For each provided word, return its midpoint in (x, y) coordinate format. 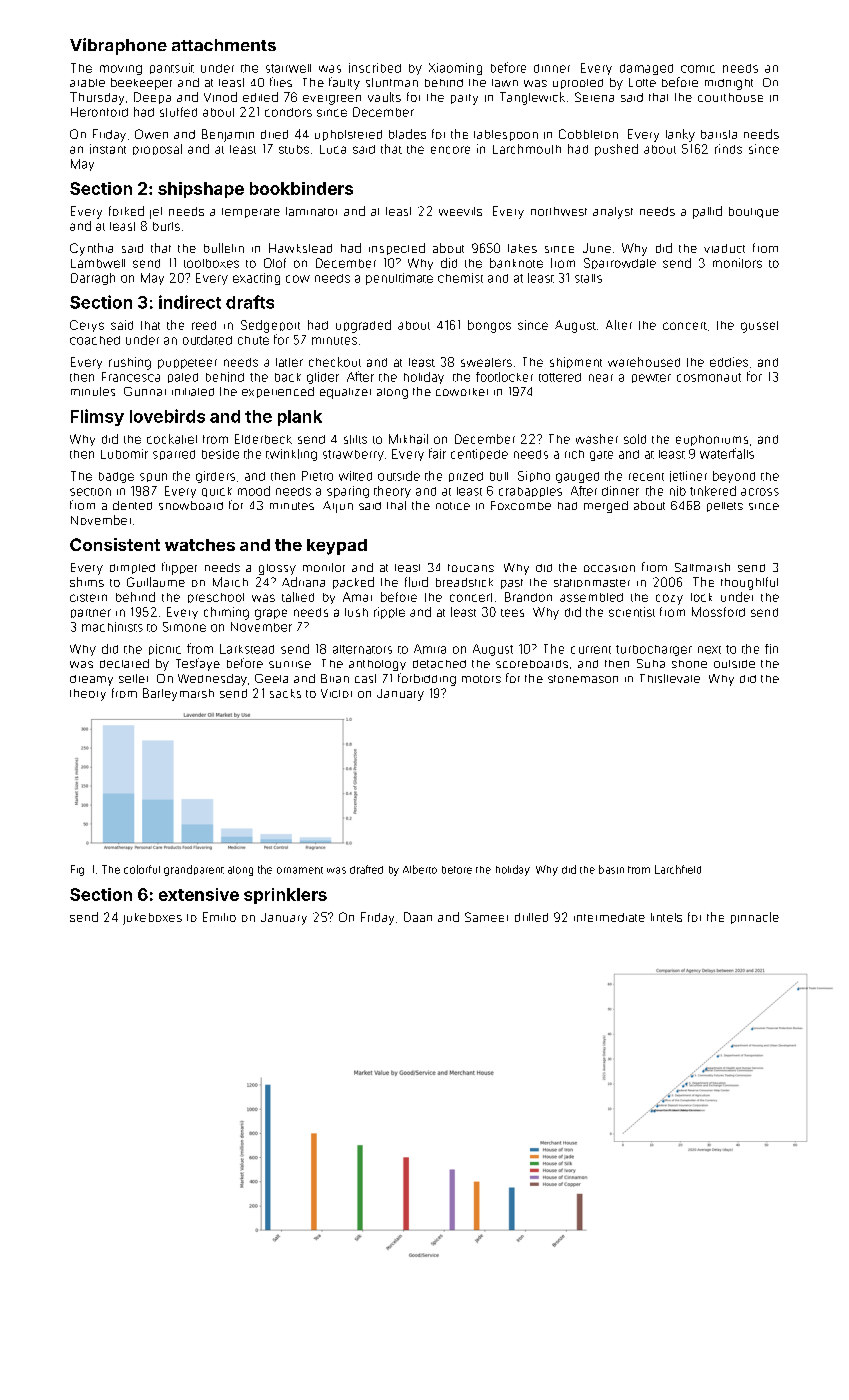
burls (166, 226)
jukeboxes (152, 919)
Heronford (99, 112)
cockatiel (172, 439)
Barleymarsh (178, 694)
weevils (460, 211)
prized (466, 477)
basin (611, 869)
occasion (609, 568)
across (760, 492)
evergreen (332, 100)
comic (698, 69)
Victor (336, 693)
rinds (728, 149)
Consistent (115, 544)
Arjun (338, 507)
